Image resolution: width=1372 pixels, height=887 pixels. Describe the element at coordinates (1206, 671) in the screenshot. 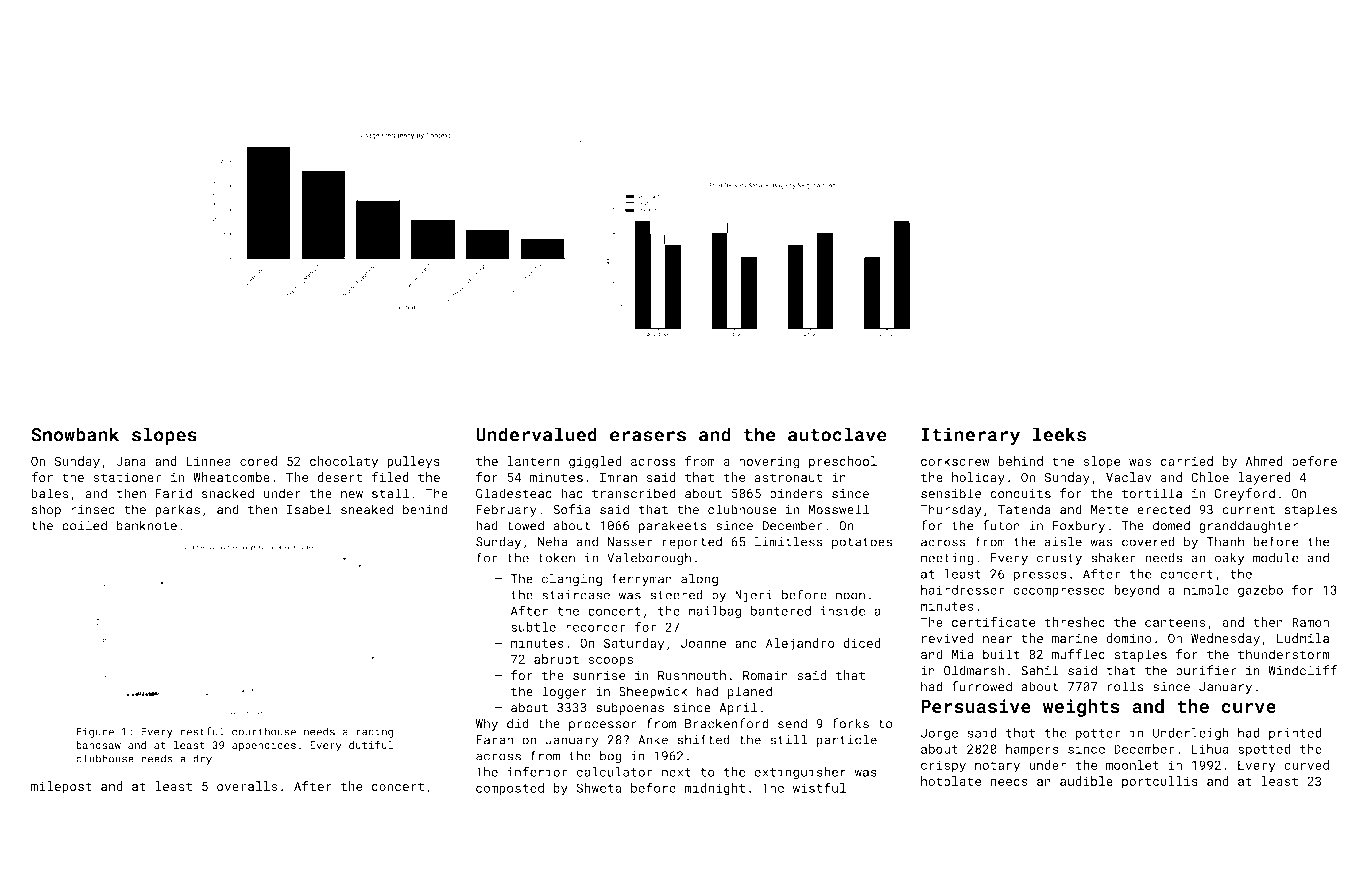

I see `purifier` at that location.
